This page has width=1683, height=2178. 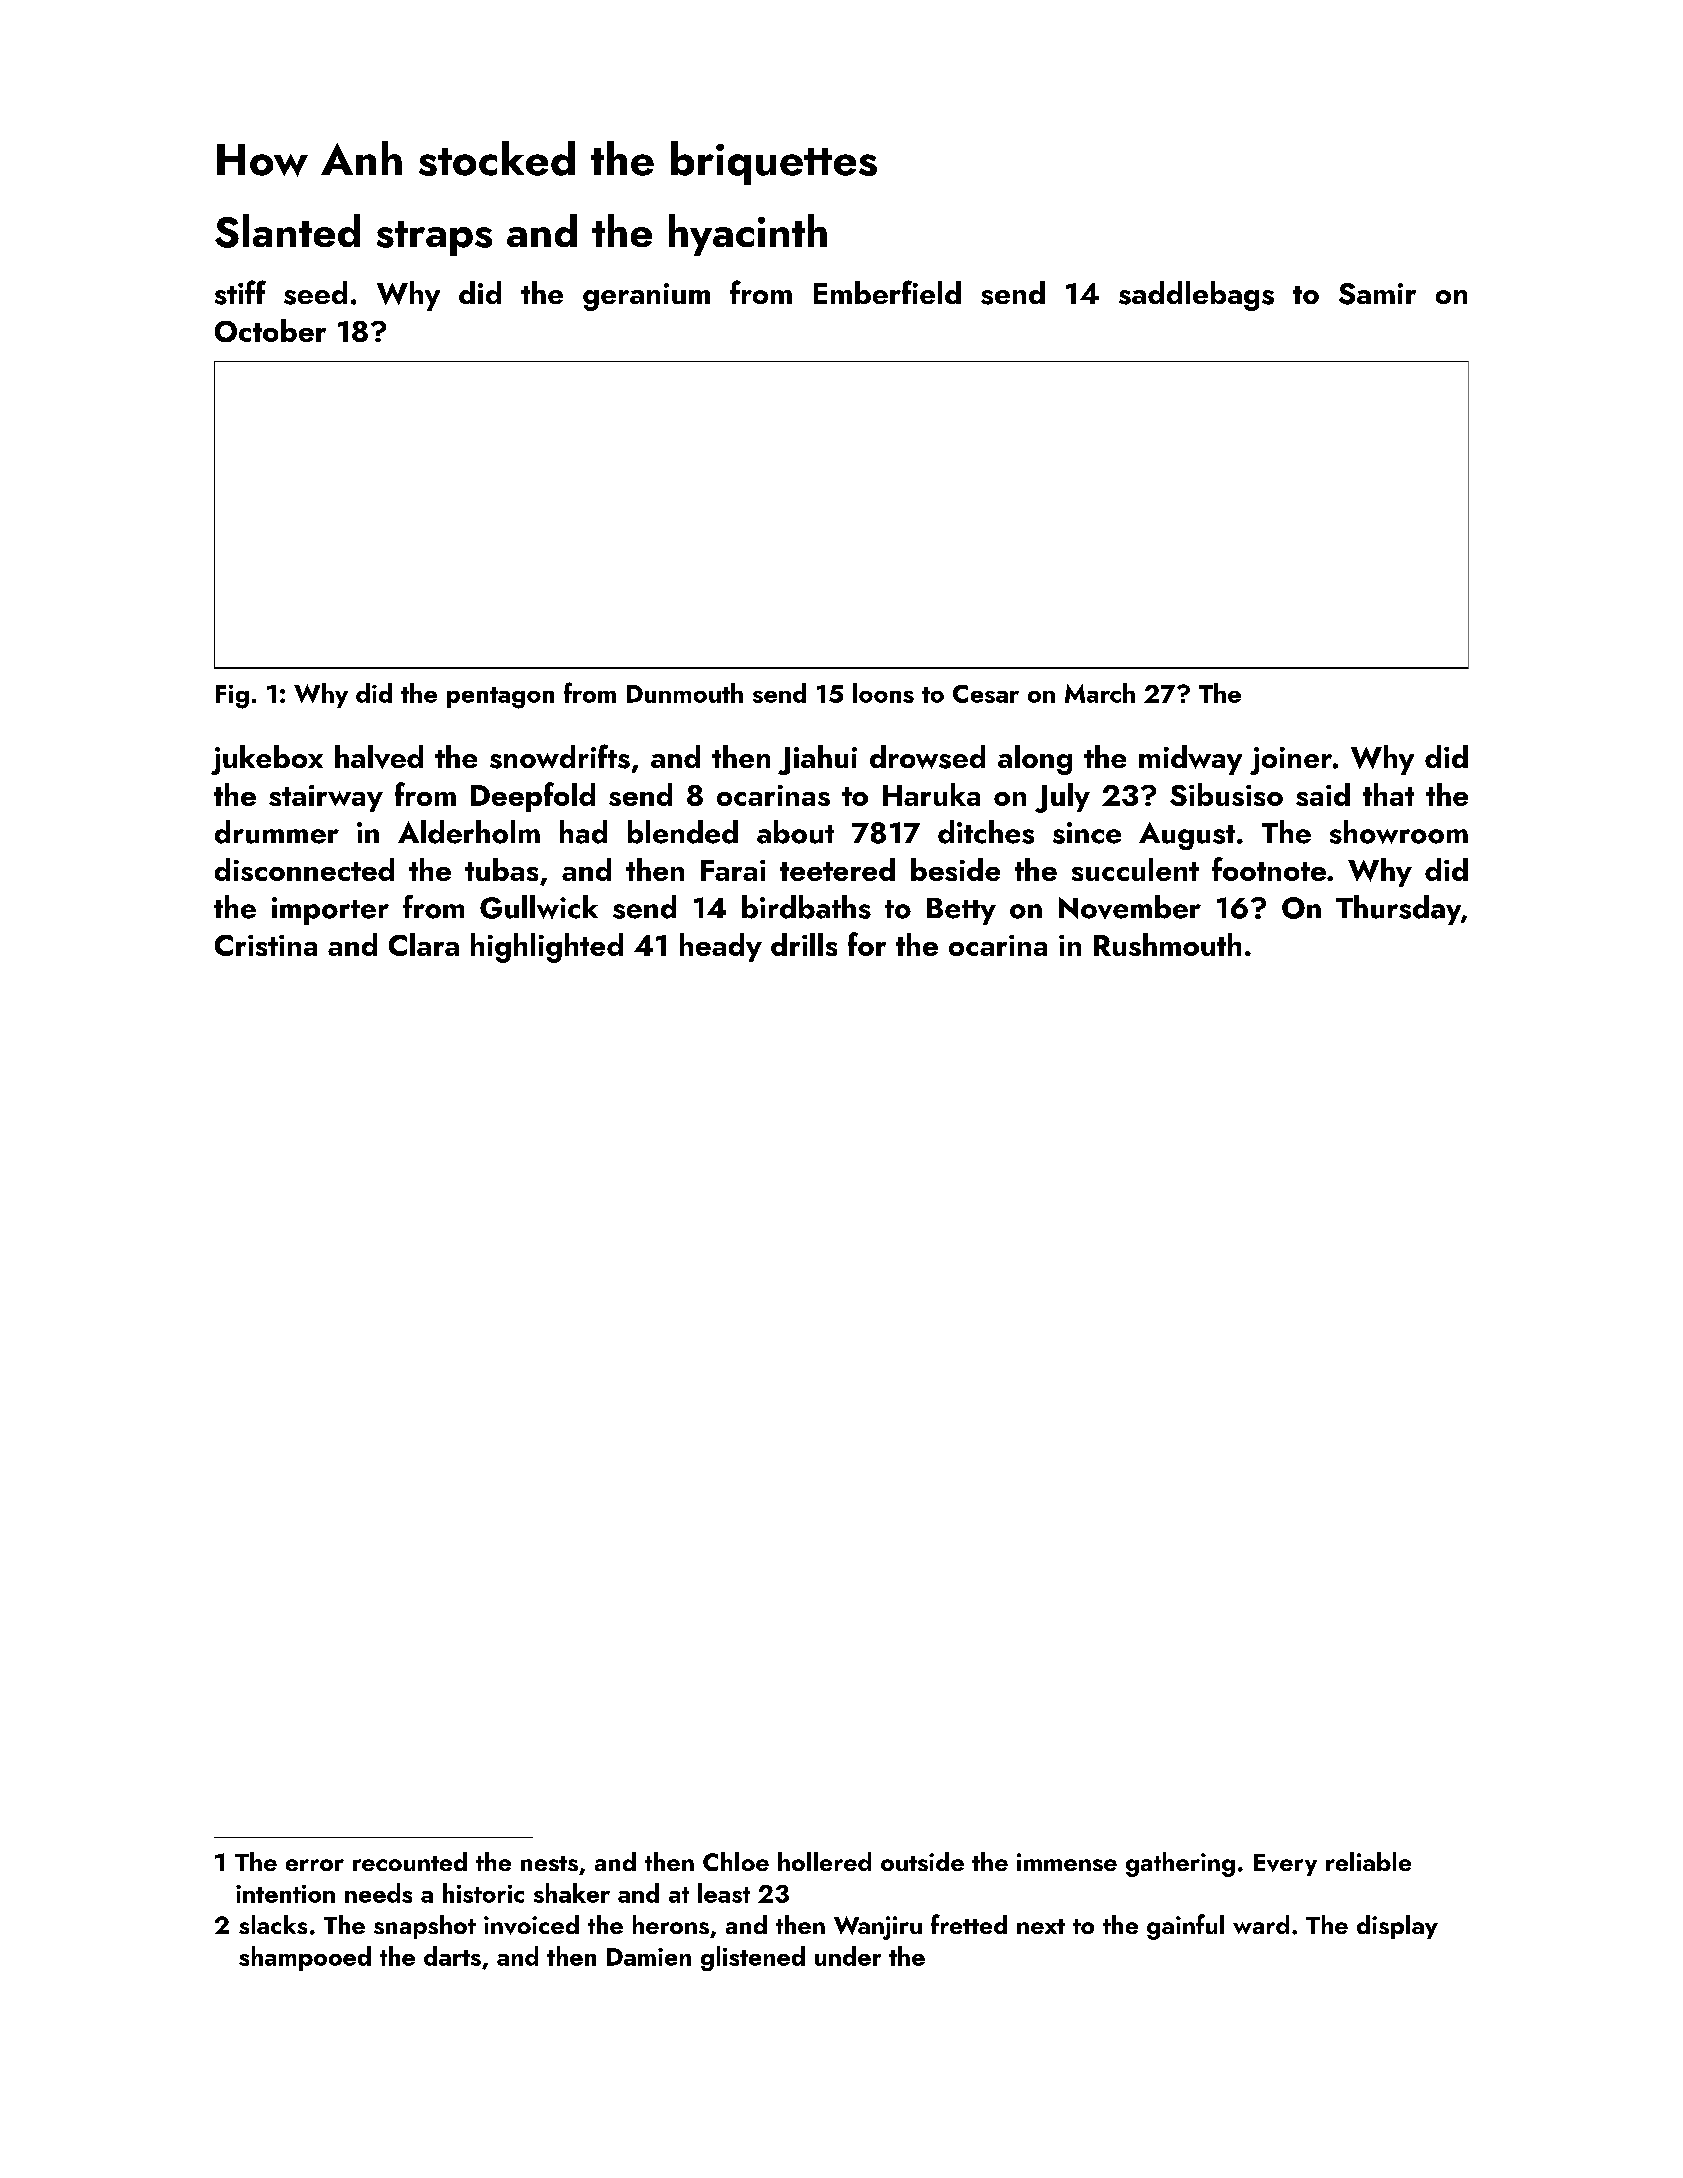 I want to click on shampooed, so click(x=305, y=1958).
